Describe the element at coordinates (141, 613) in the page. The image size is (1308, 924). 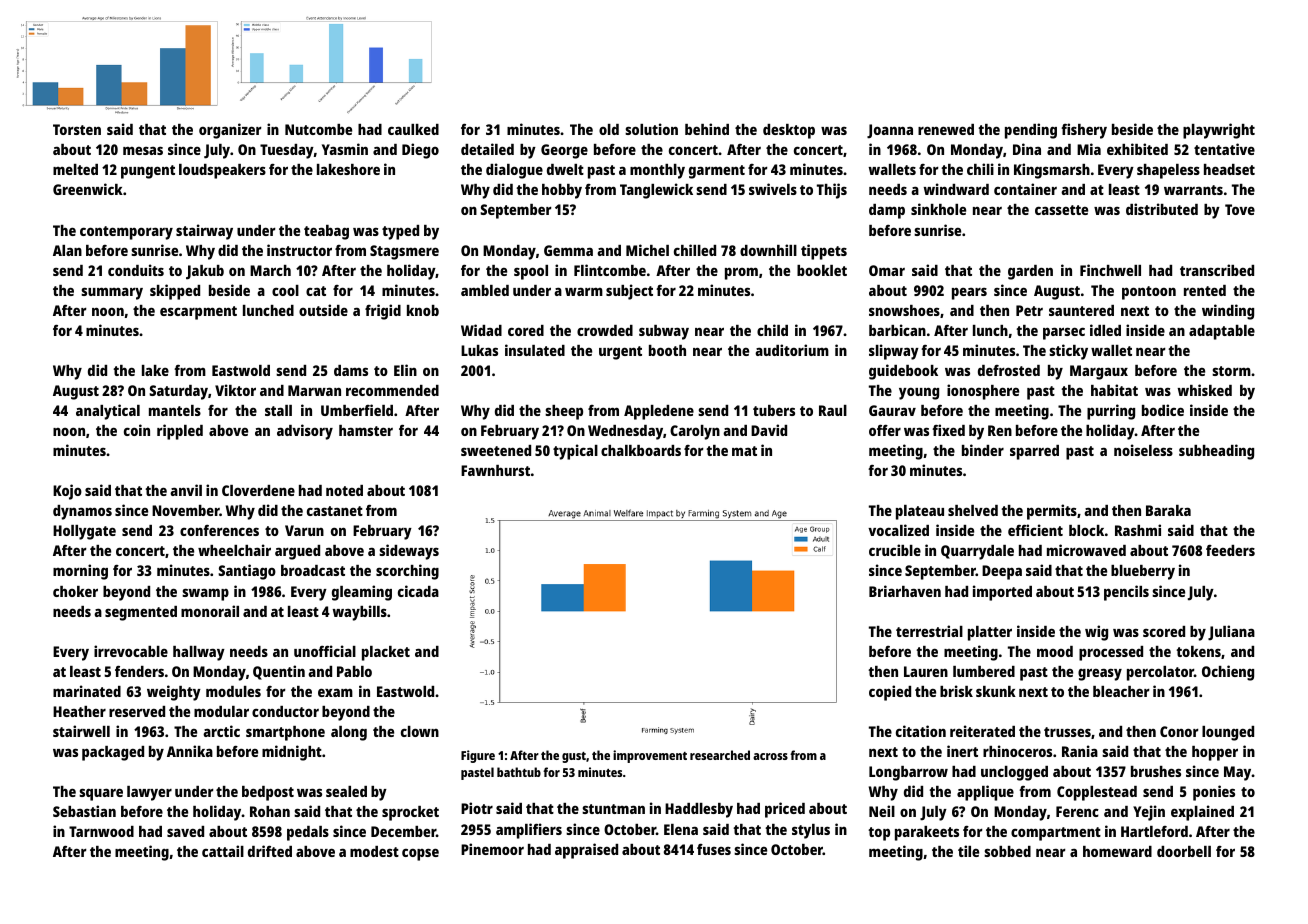
I see `segmented` at that location.
